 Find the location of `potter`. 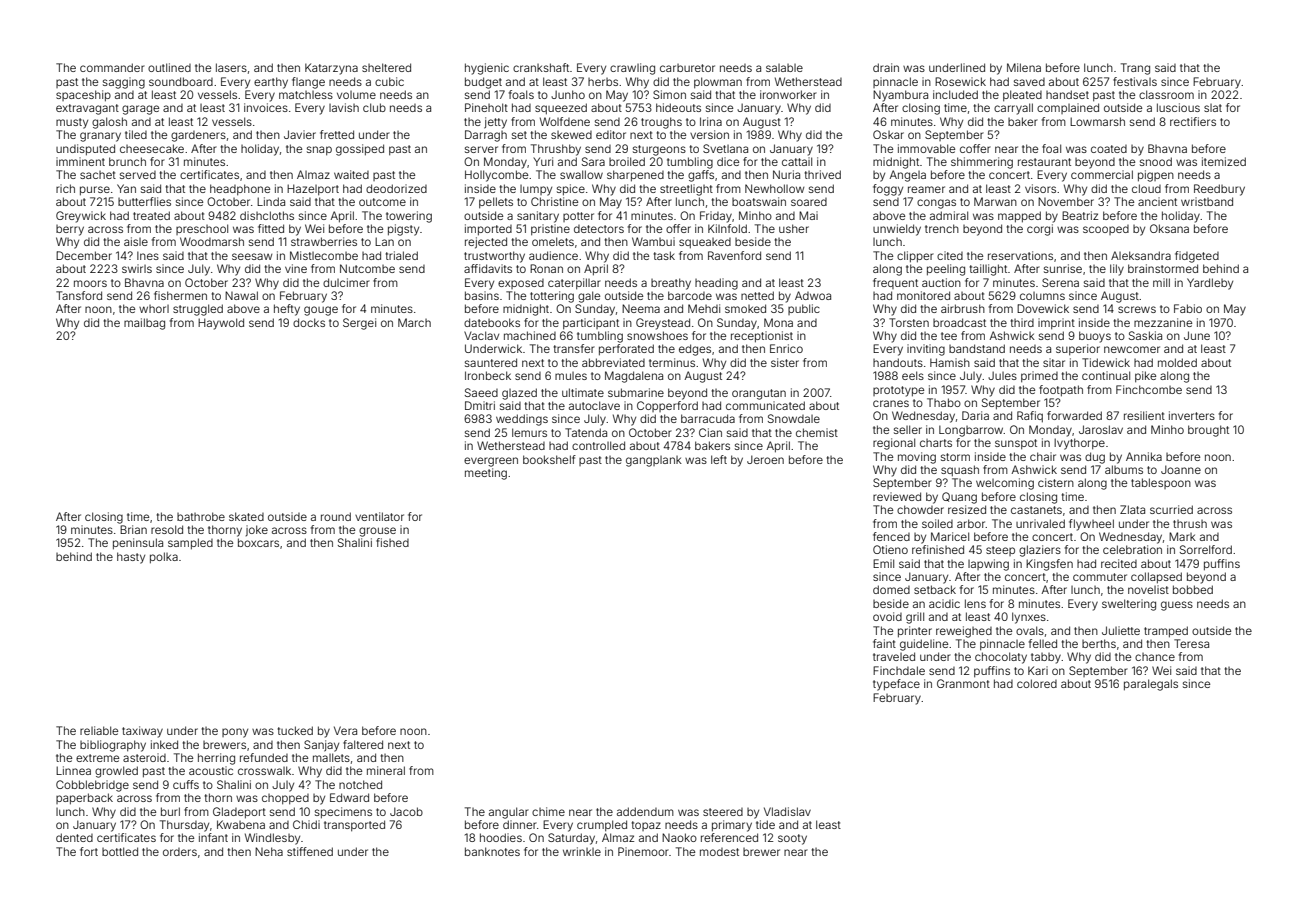

potter is located at coordinates (578, 217).
